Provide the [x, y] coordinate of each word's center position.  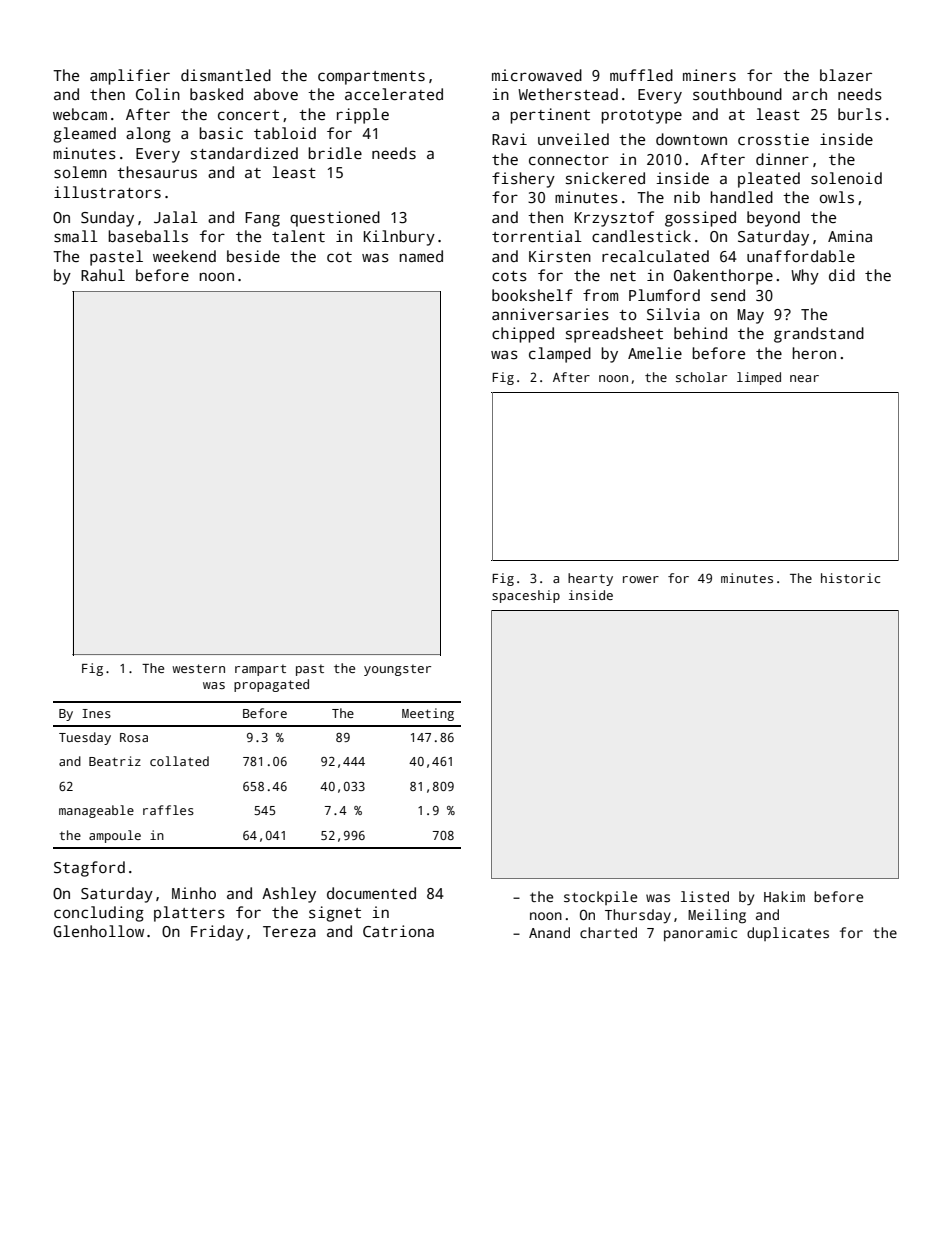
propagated [271, 685]
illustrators [107, 192]
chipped [523, 335]
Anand [549, 932]
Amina [850, 236]
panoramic [700, 934]
